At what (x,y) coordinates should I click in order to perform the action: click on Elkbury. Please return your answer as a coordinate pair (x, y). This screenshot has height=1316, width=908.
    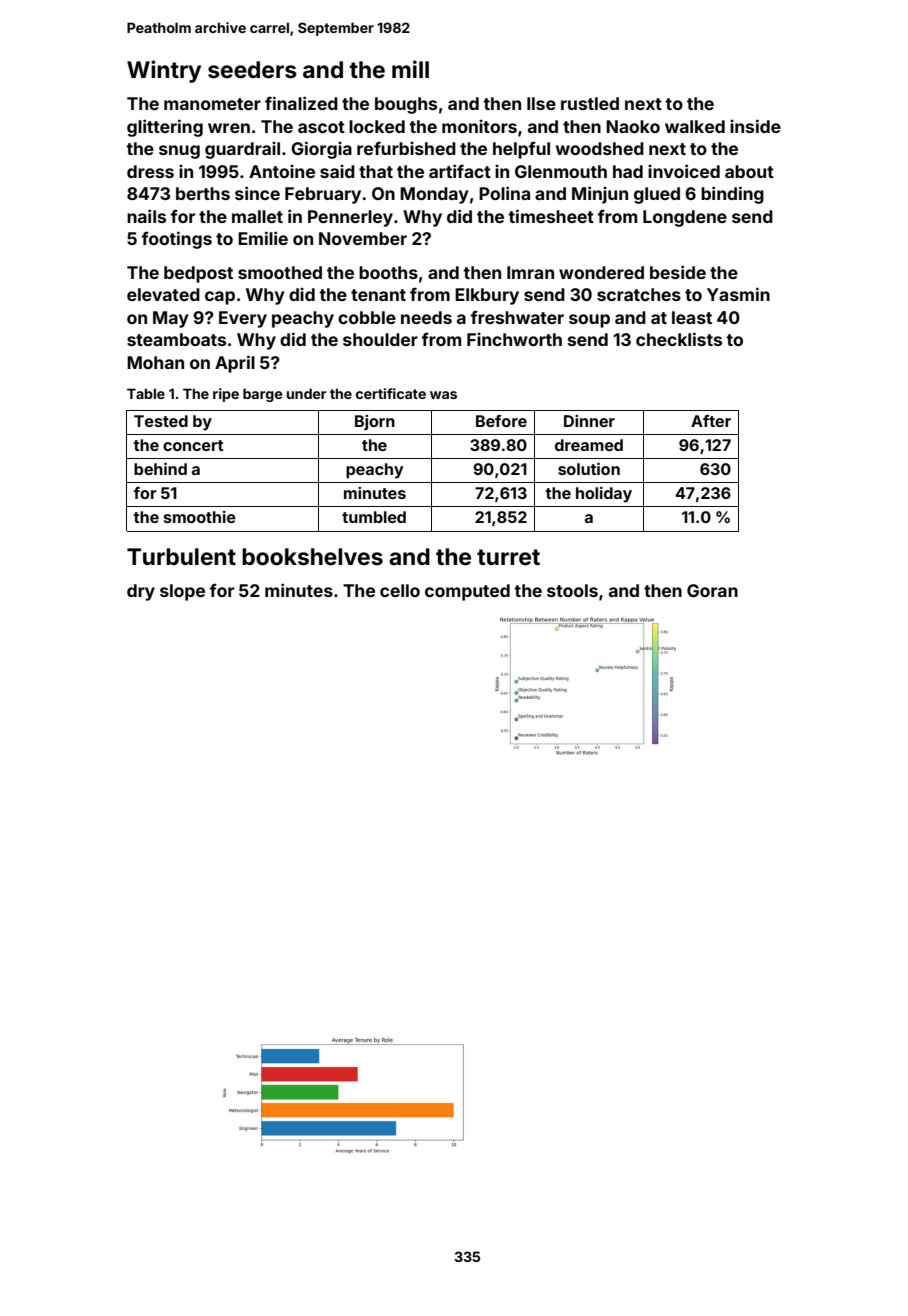
    Looking at the image, I should click on (487, 296).
